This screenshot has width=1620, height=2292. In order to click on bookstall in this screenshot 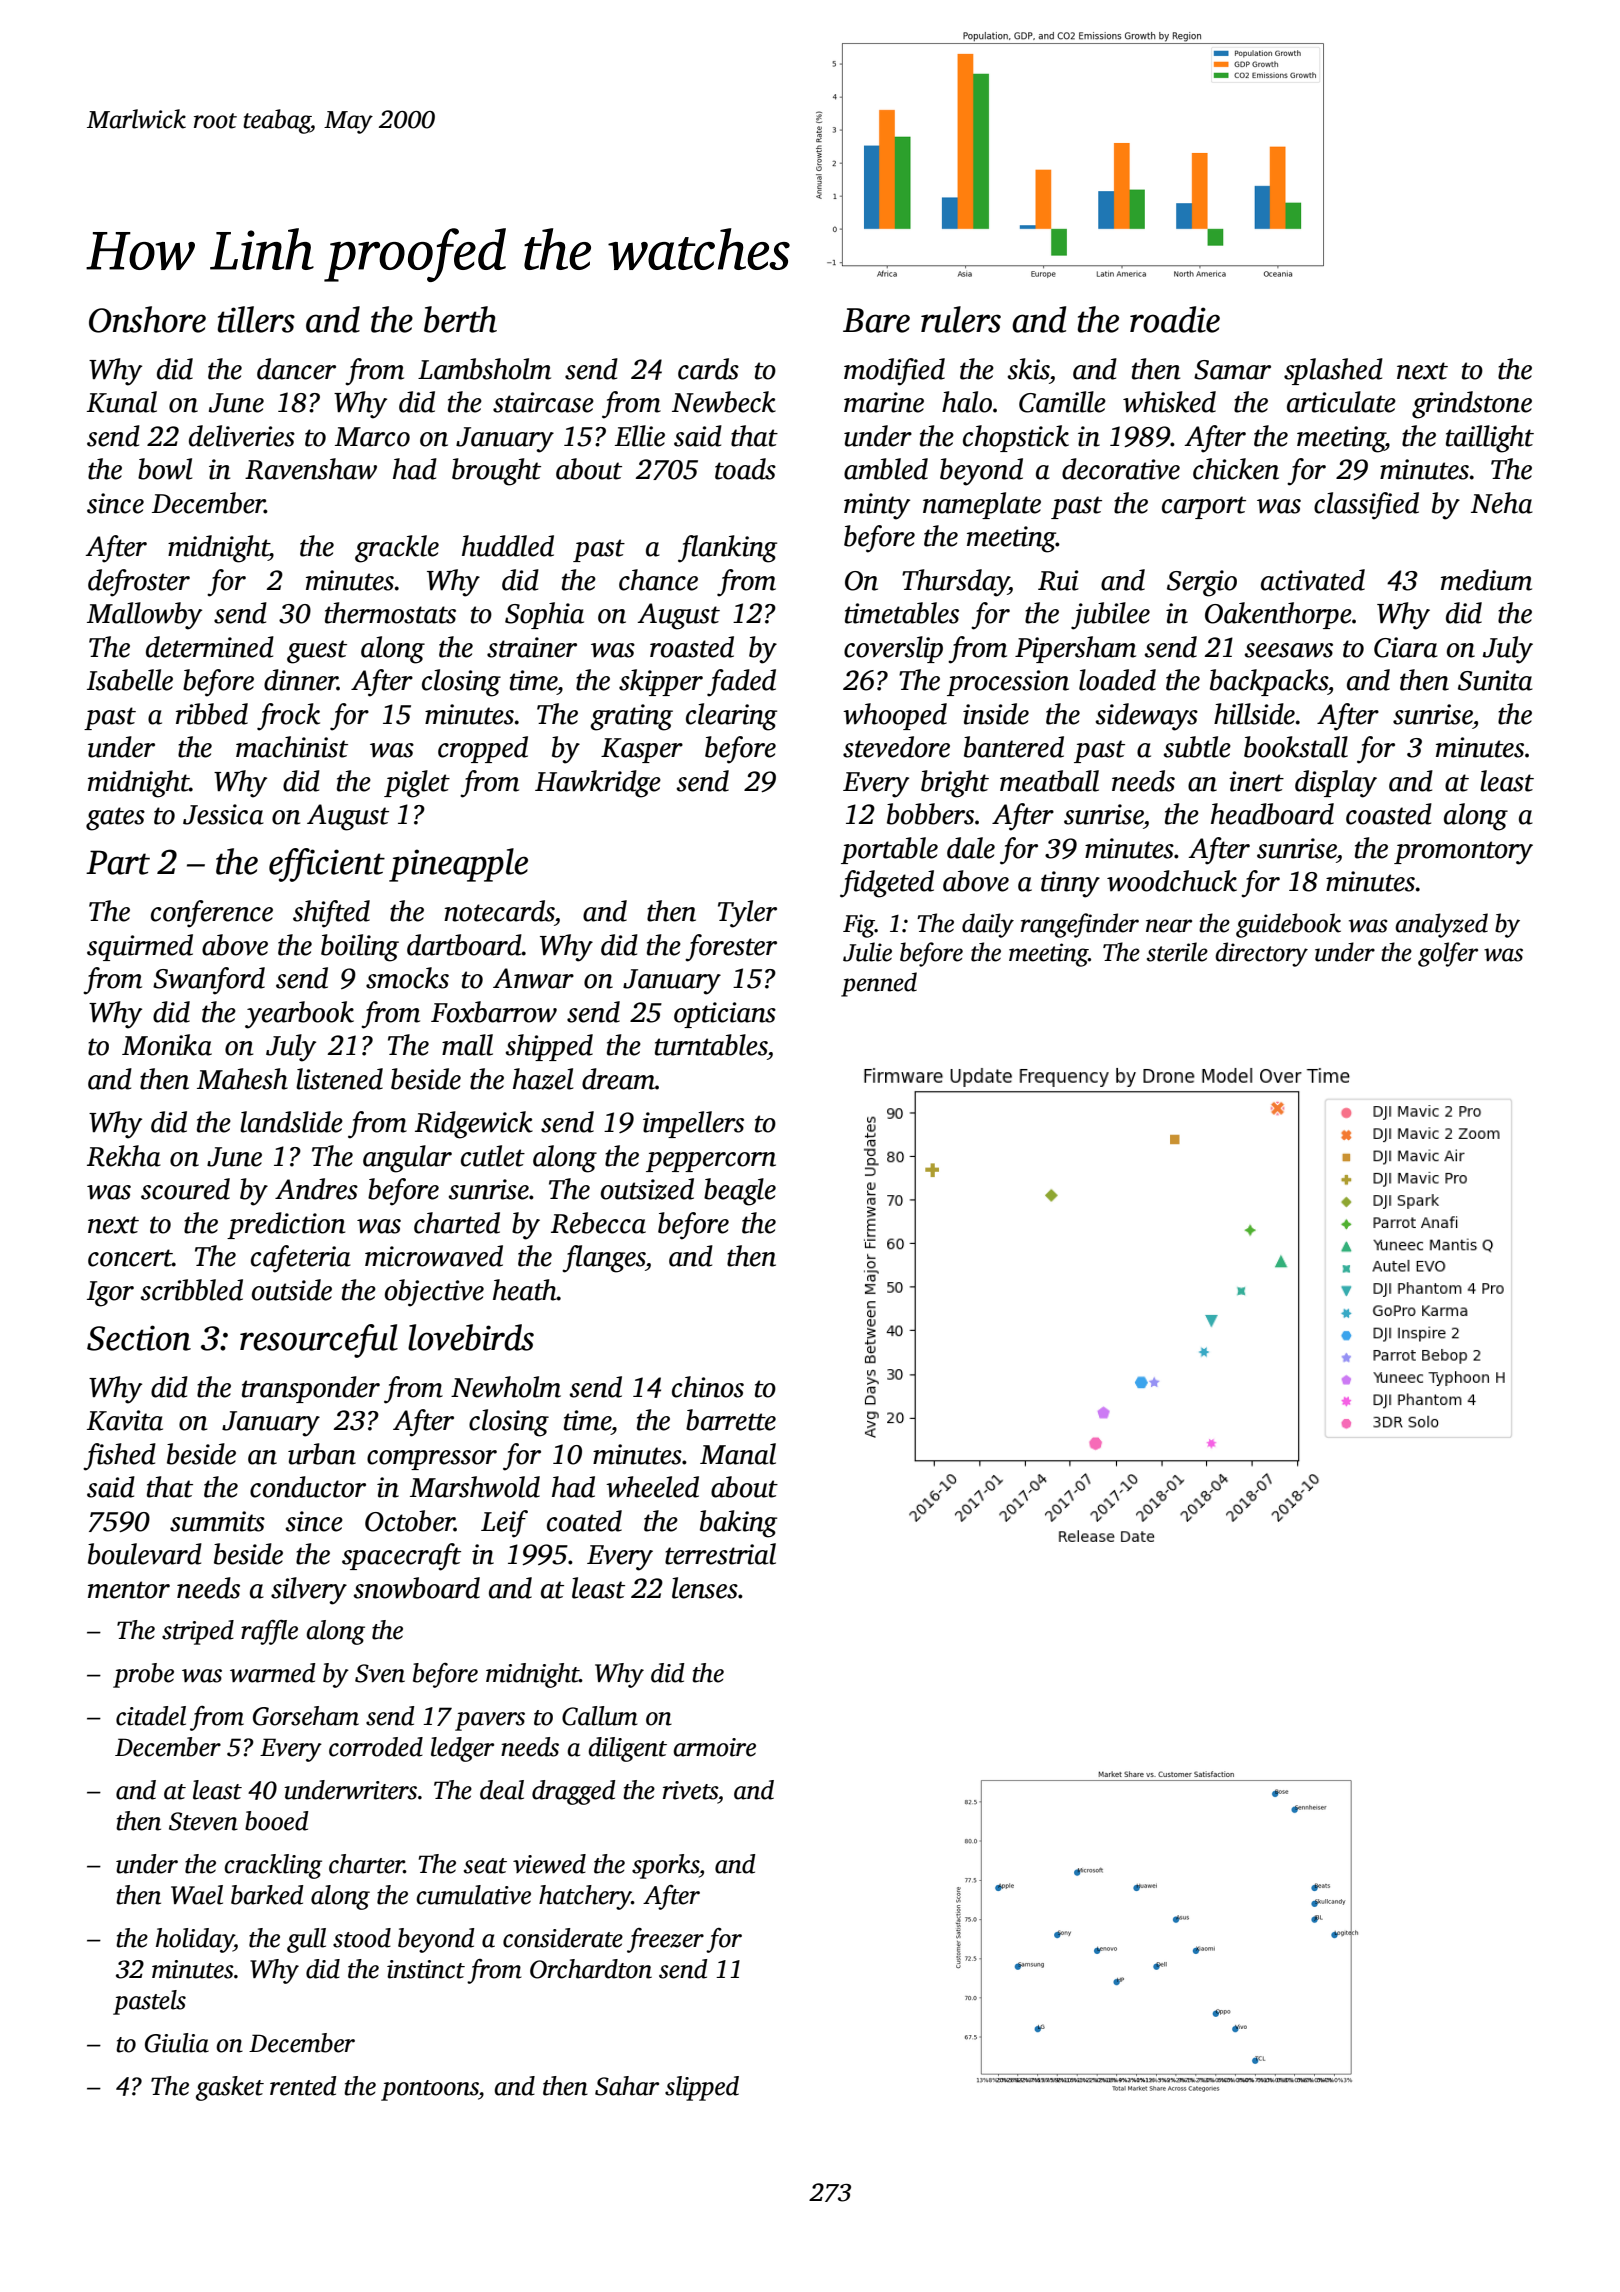, I will do `click(1296, 747)`.
